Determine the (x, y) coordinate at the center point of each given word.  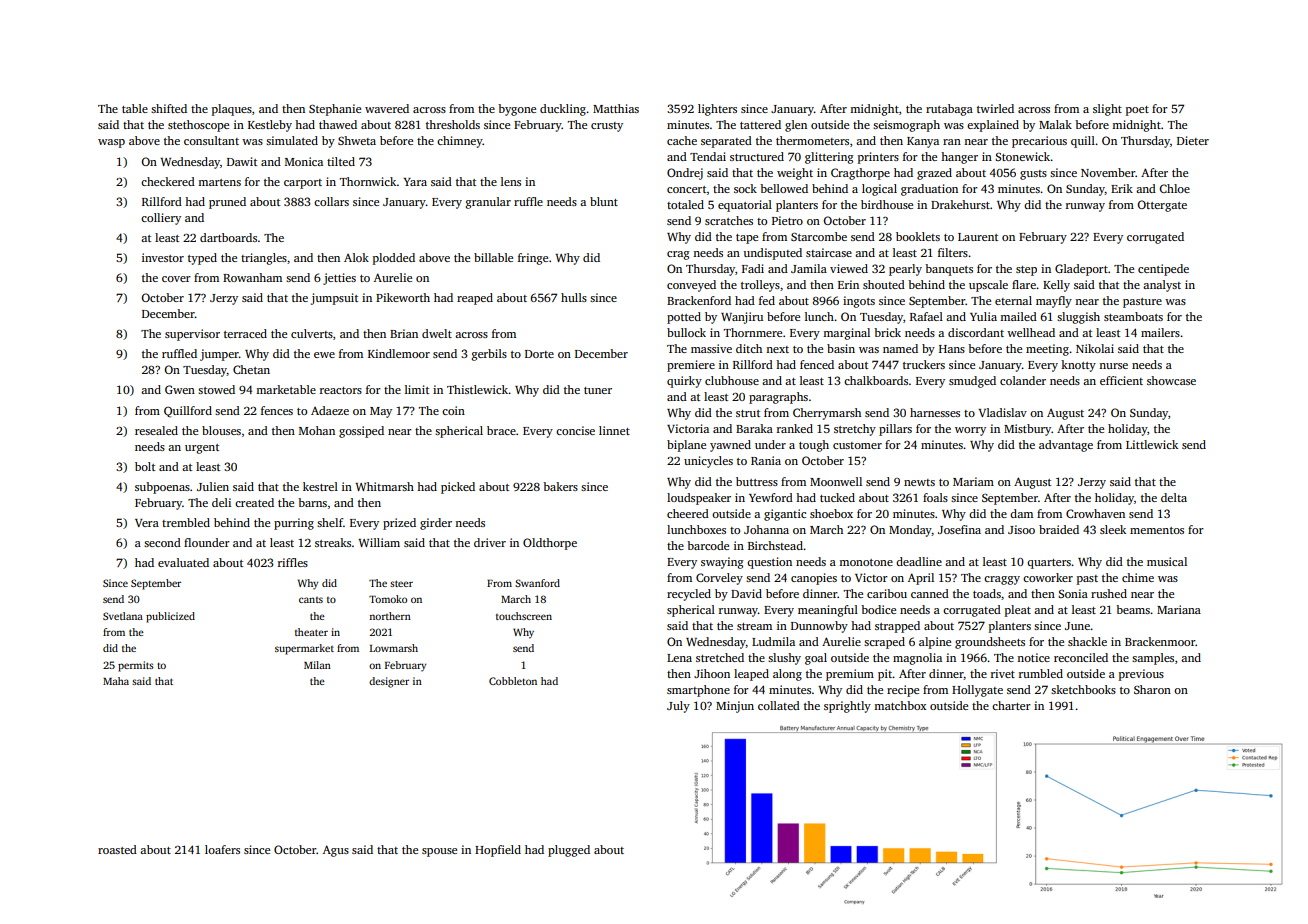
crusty (607, 127)
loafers (222, 849)
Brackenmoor (1160, 641)
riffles (293, 562)
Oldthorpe (550, 544)
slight (1107, 110)
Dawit (242, 161)
